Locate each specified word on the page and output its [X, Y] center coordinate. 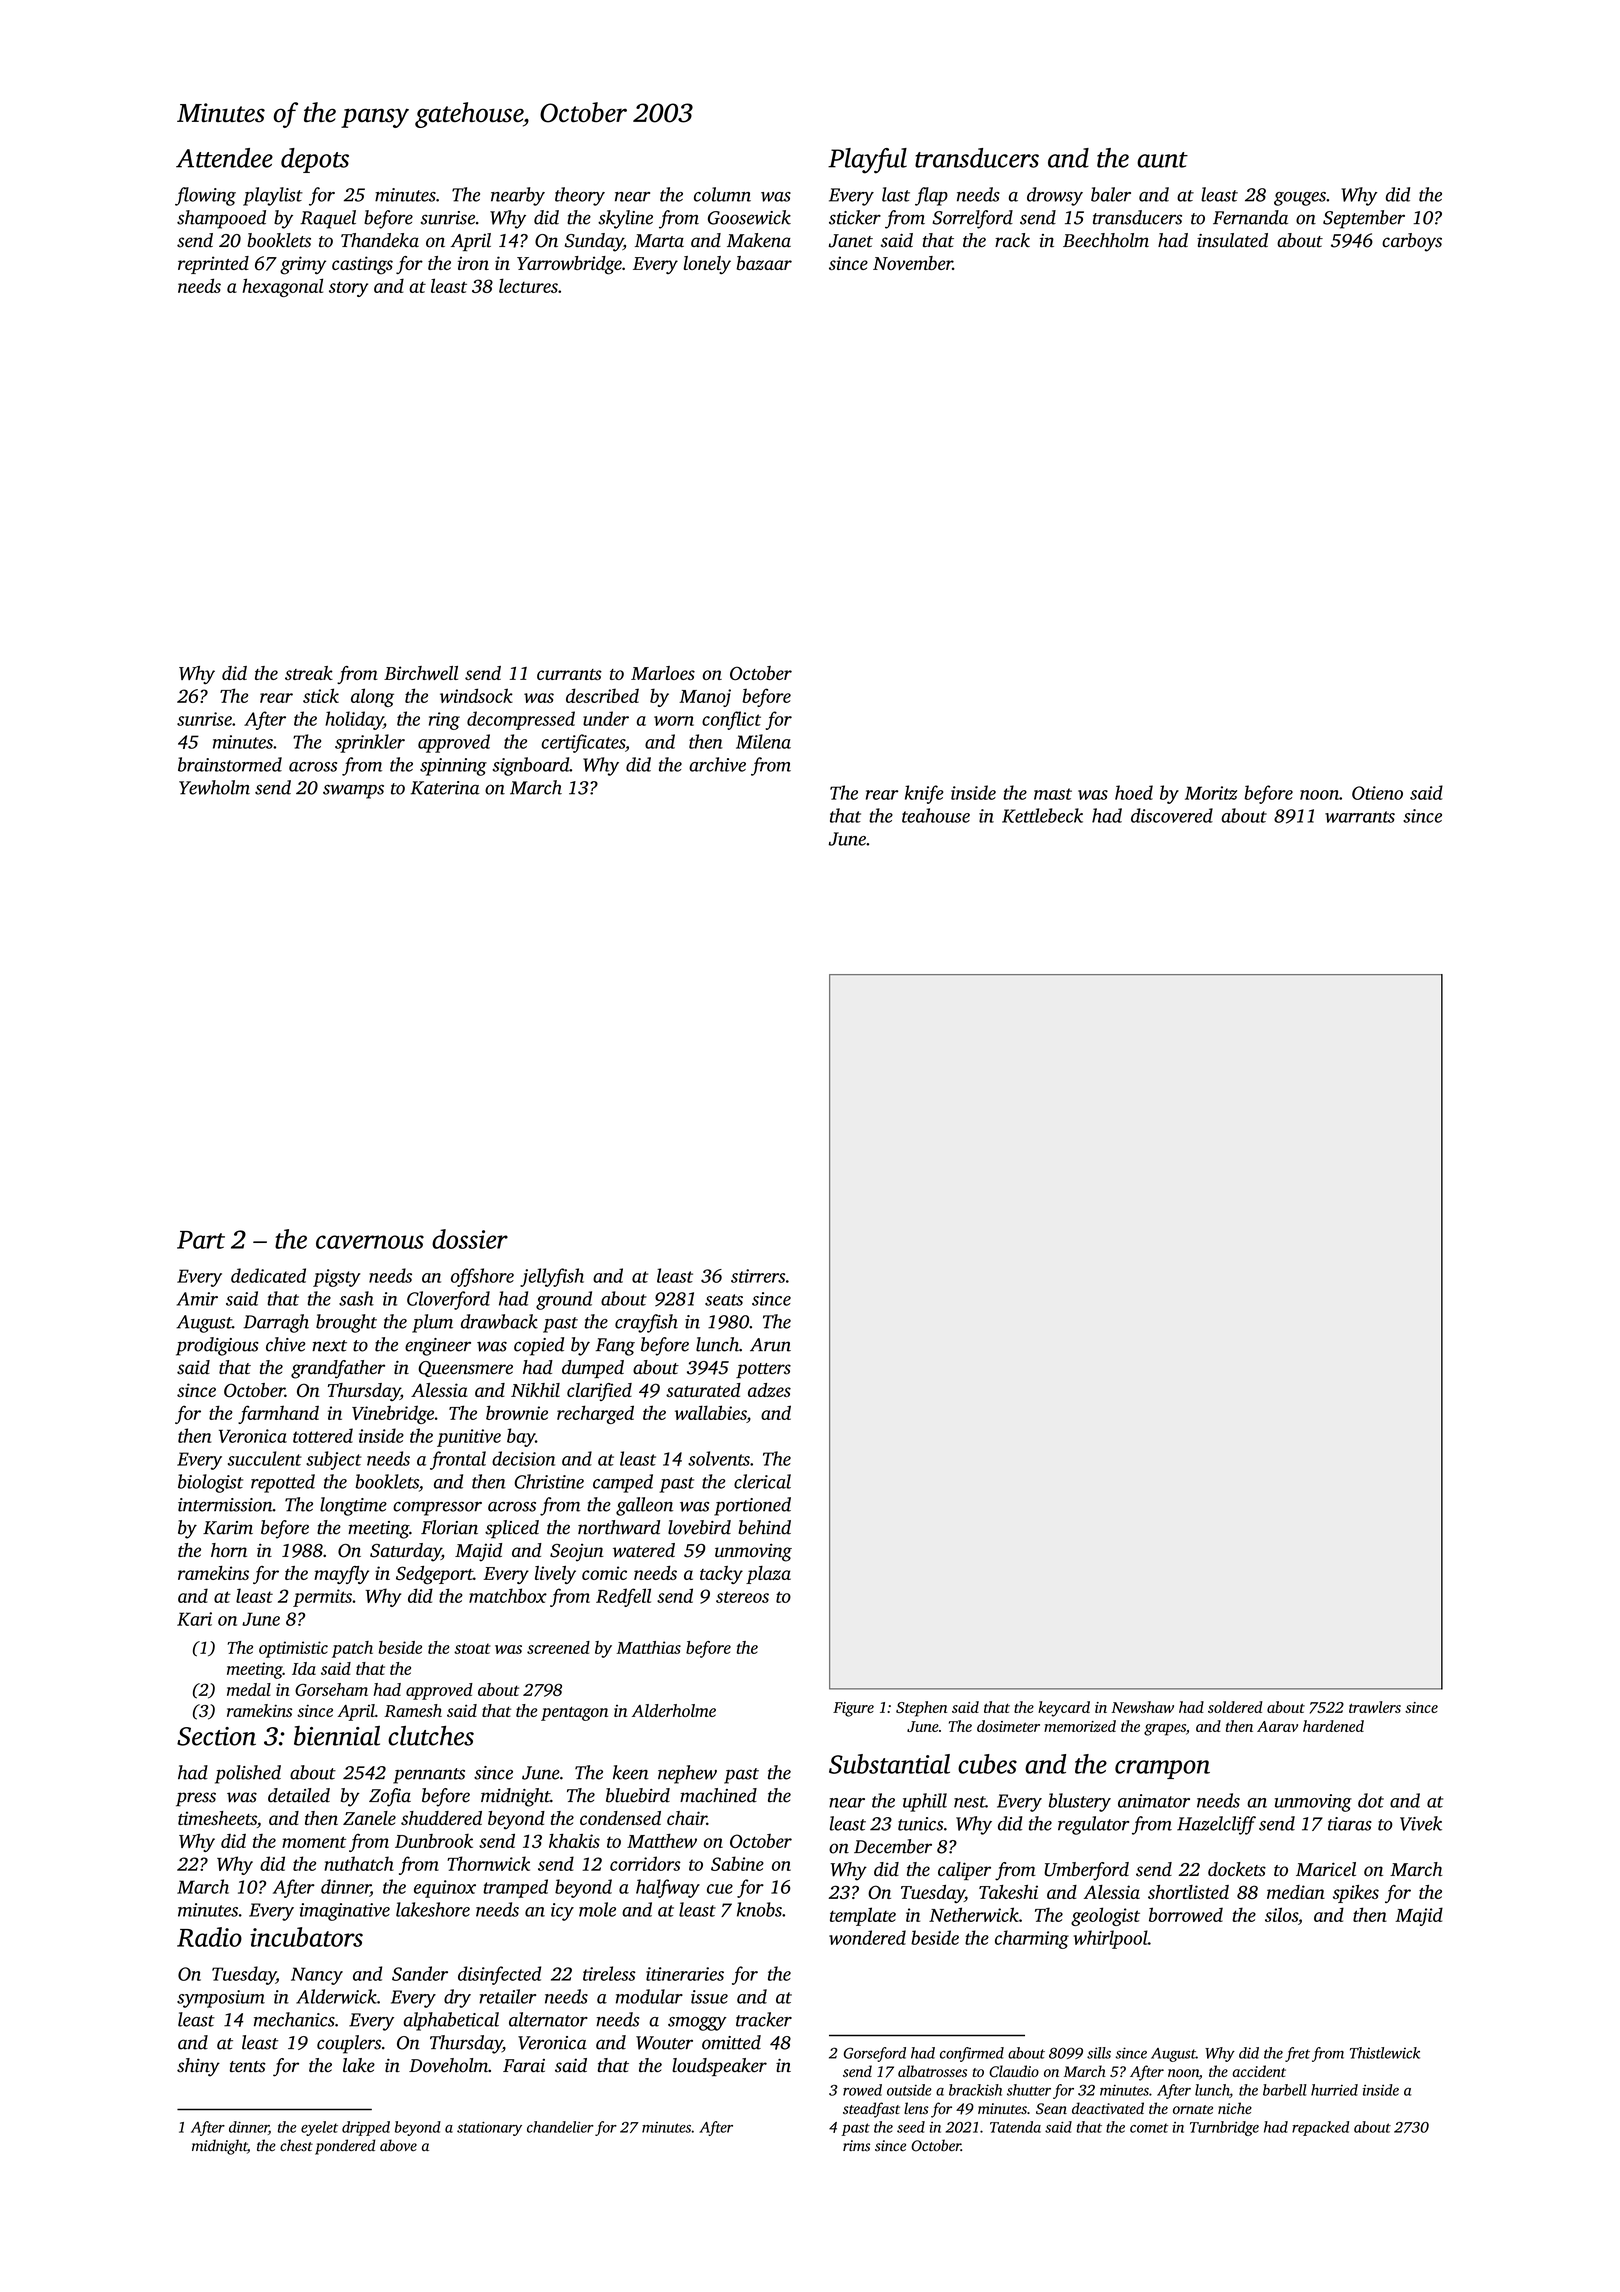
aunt [1162, 160]
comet [1149, 2128]
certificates [583, 743]
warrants [1360, 817]
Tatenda [1015, 2127]
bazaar [764, 263]
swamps [353, 791]
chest [296, 2145]
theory [580, 196]
